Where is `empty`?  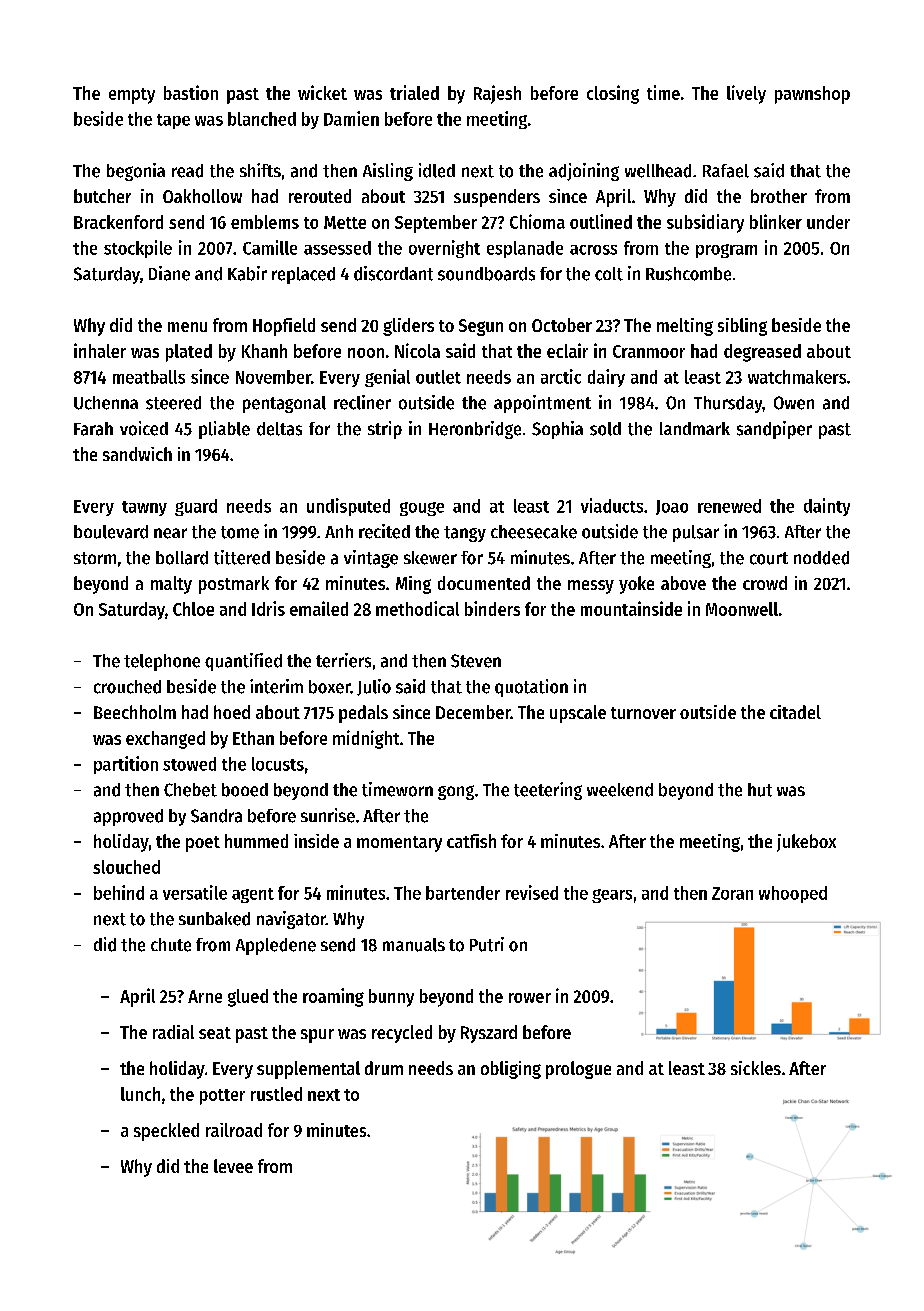
empty is located at coordinates (132, 96).
